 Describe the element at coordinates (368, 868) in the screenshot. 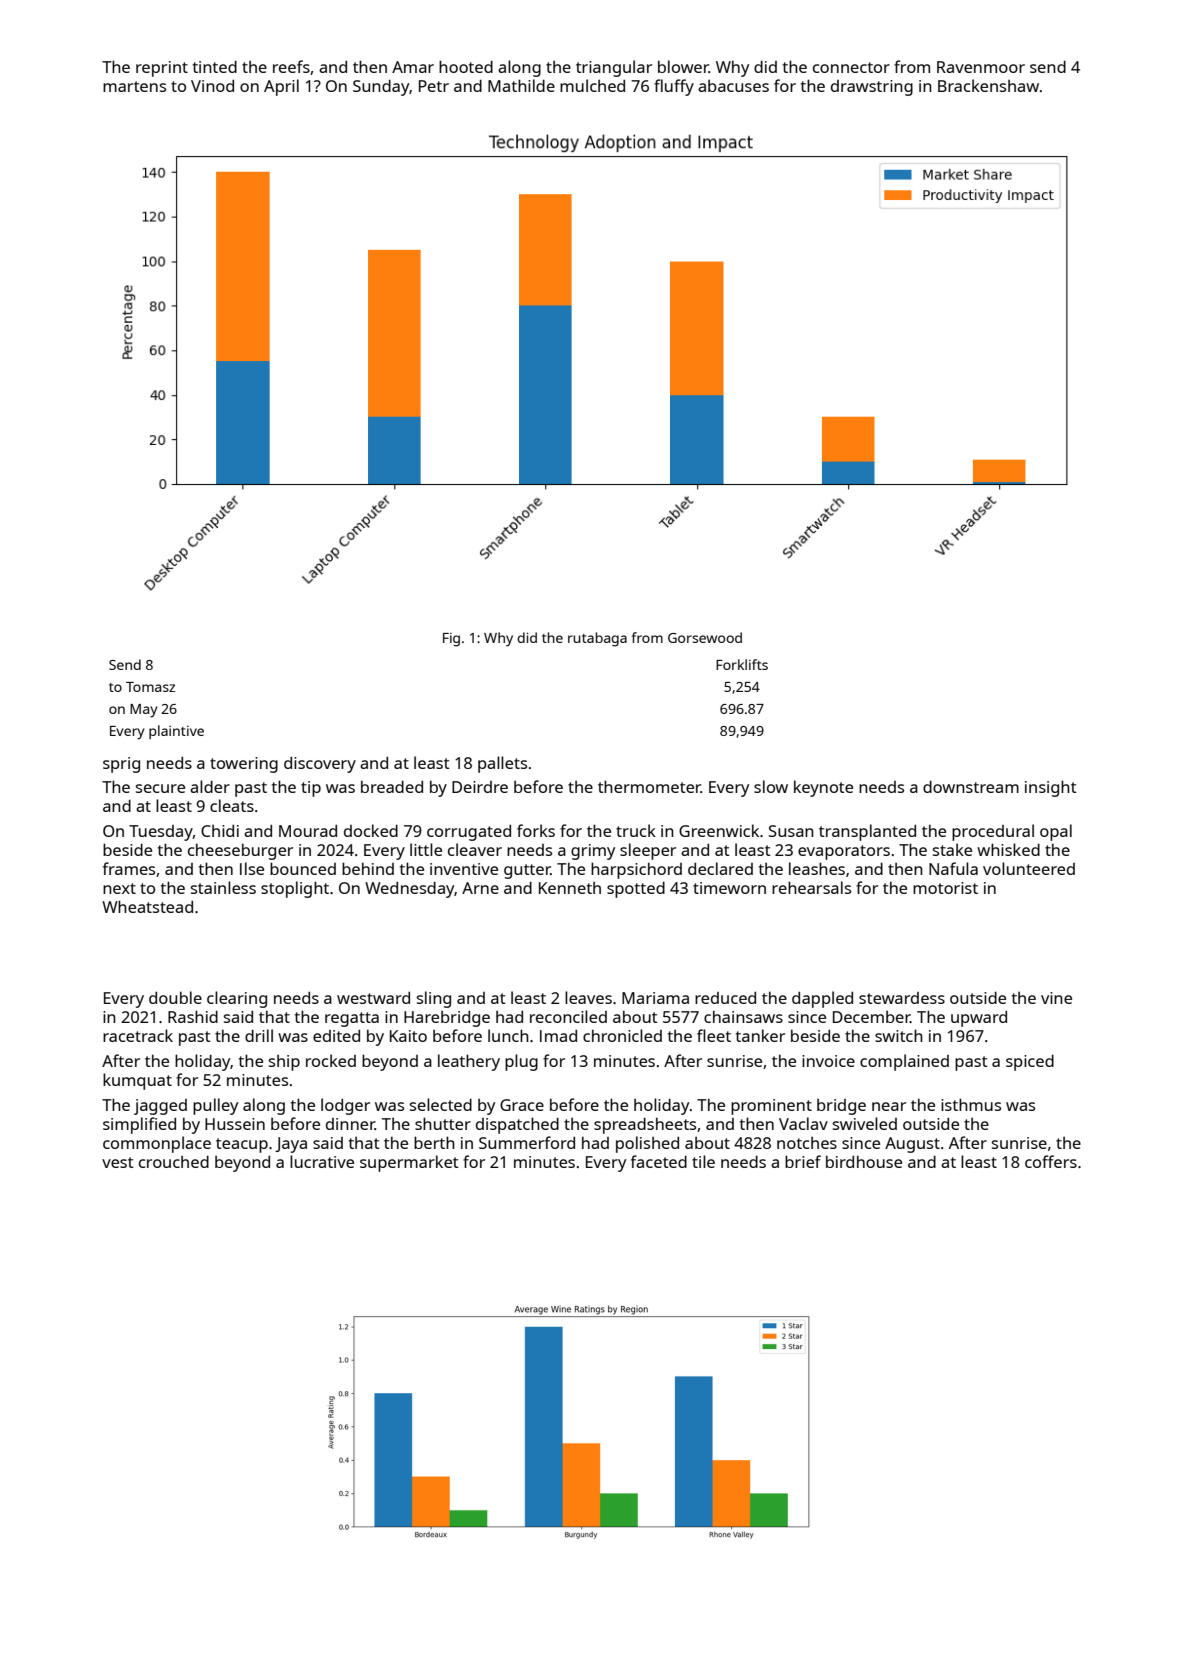

I see `behind` at that location.
